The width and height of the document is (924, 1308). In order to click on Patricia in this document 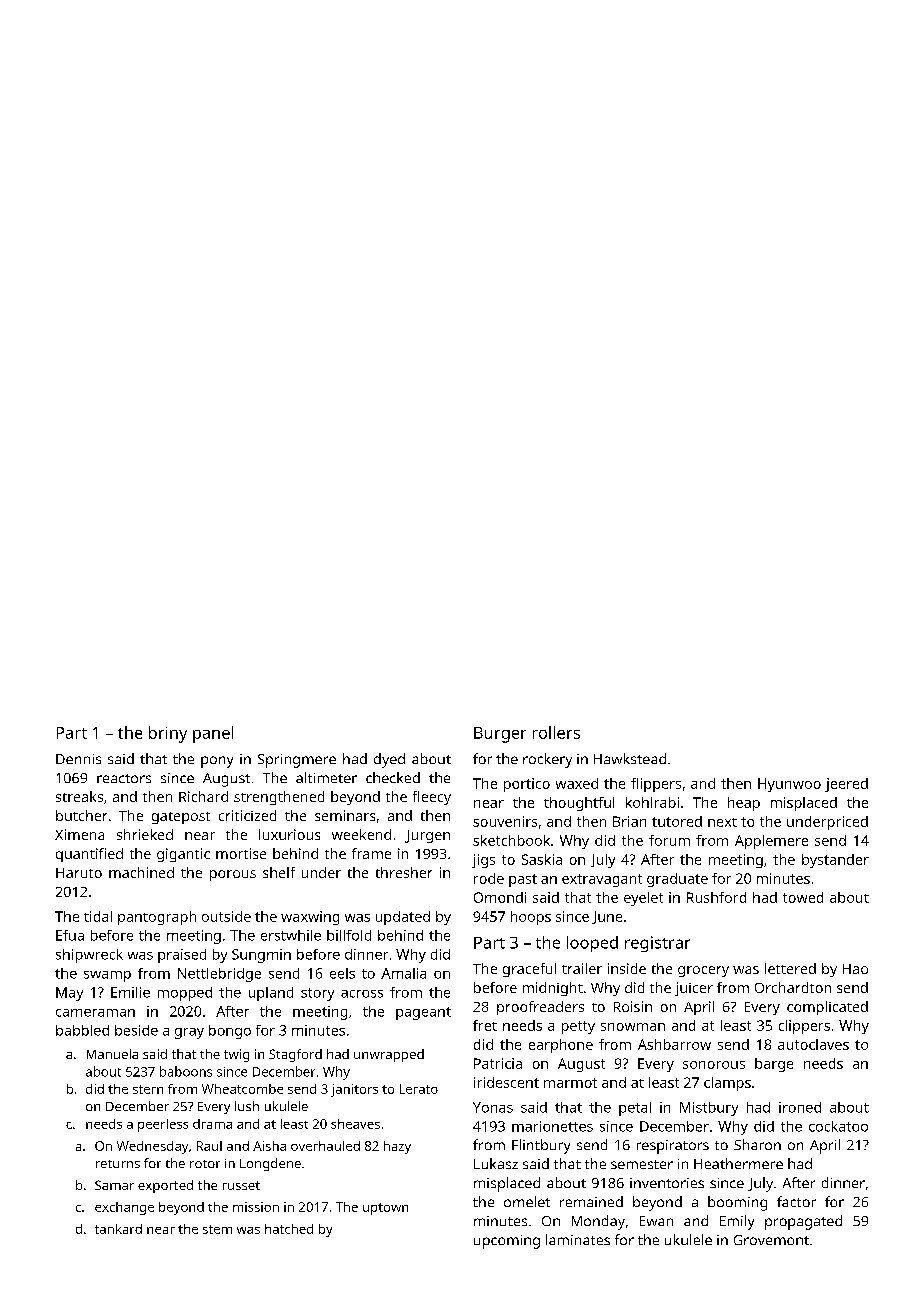, I will do `click(498, 1063)`.
